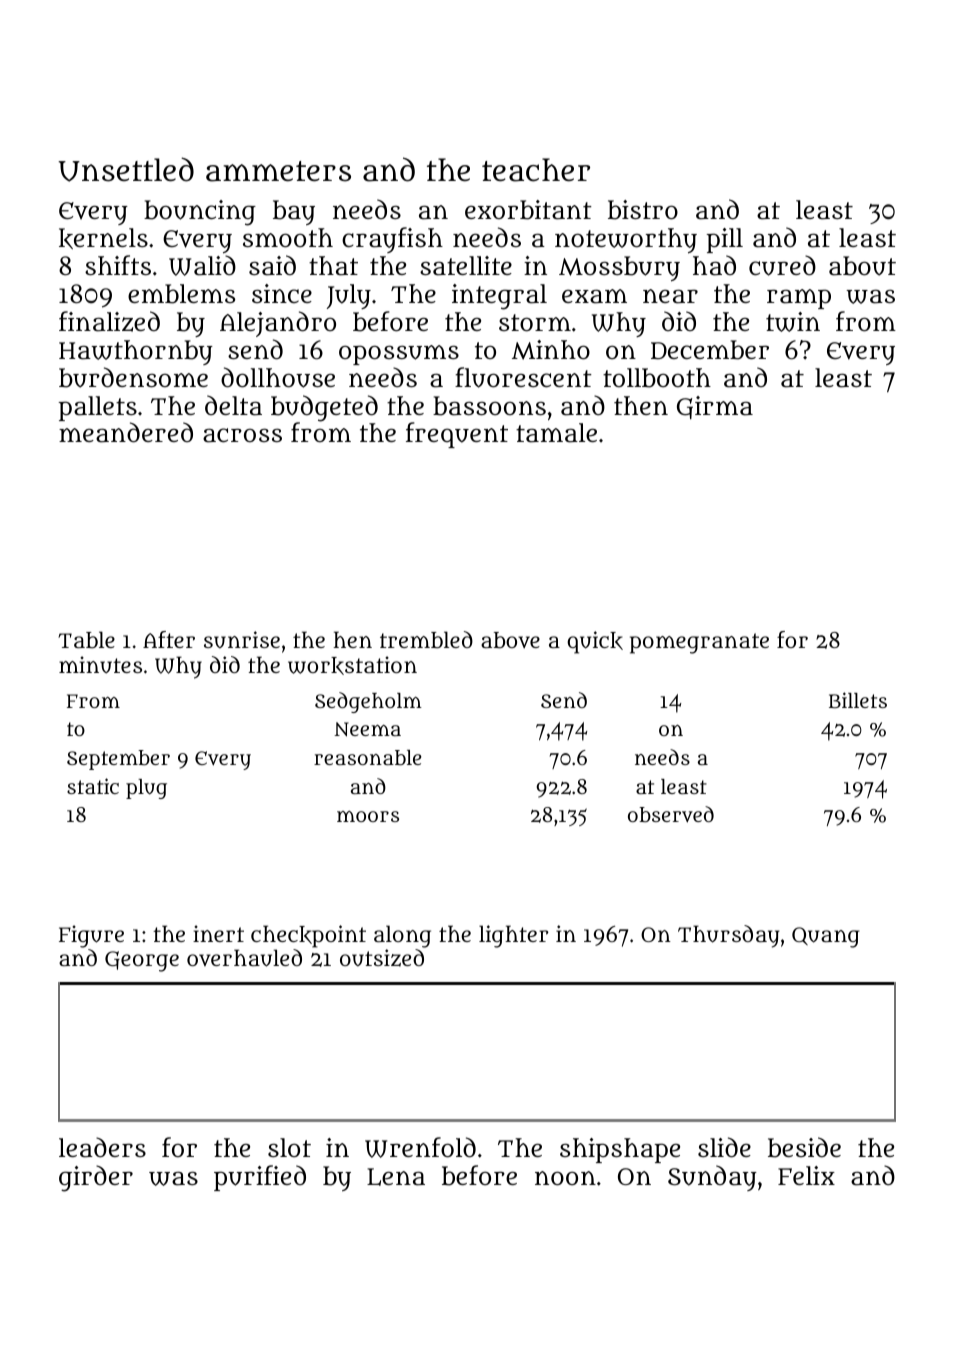  I want to click on Table, so click(86, 640).
